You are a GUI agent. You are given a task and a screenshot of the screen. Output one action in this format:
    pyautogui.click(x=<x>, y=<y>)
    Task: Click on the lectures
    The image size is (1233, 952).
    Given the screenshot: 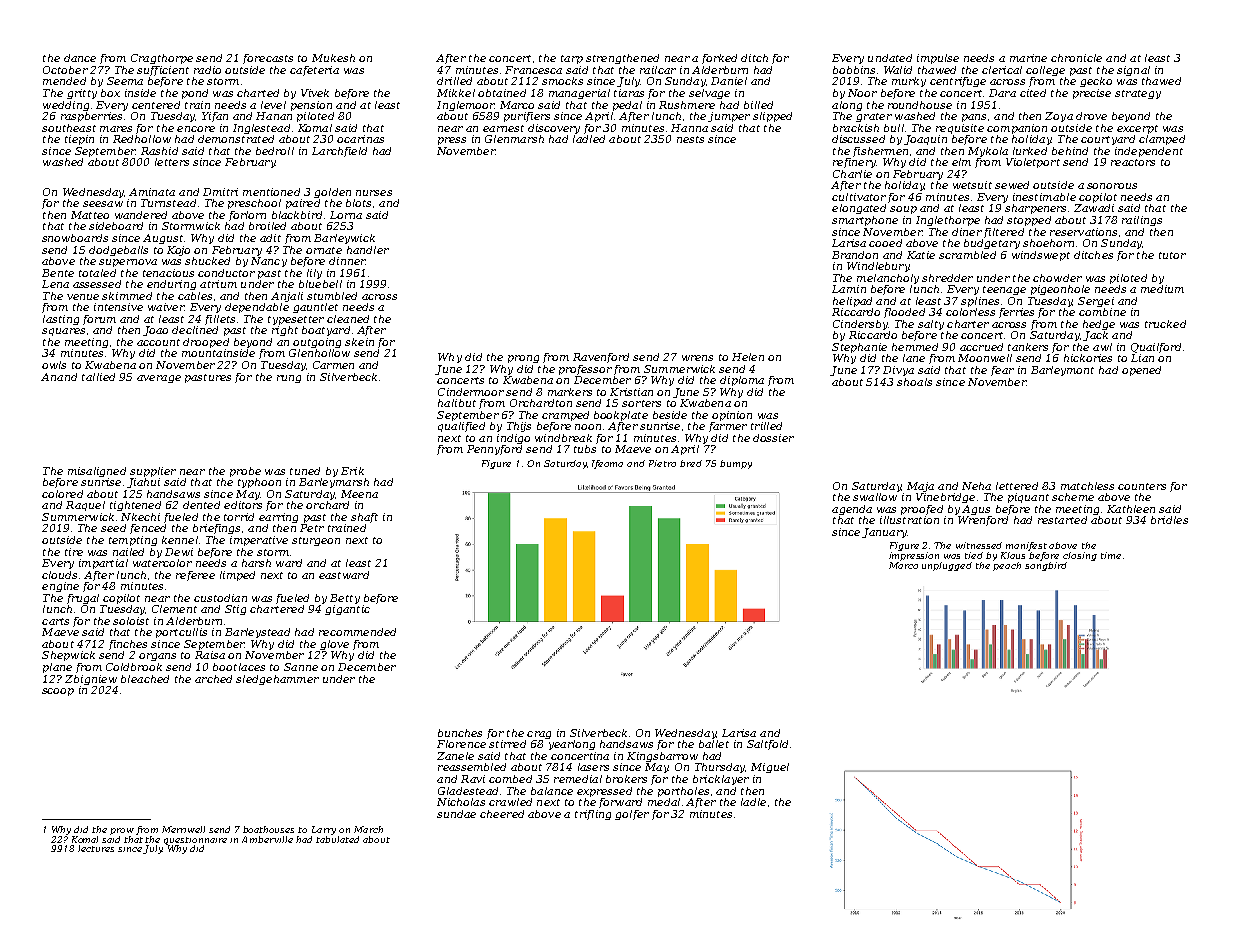 What is the action you would take?
    pyautogui.click(x=96, y=848)
